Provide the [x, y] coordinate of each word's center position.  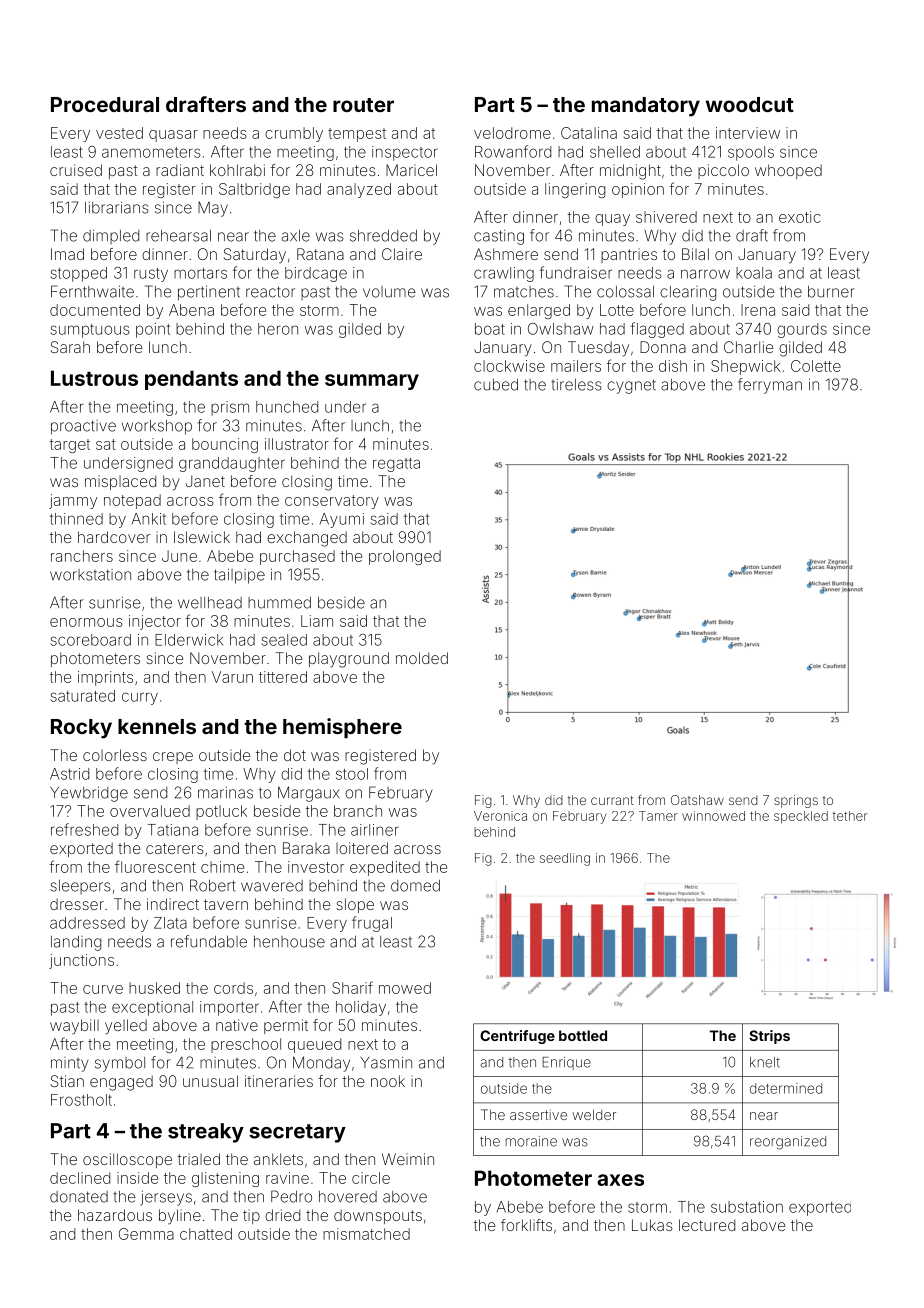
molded [422, 658]
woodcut [750, 104]
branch [358, 811]
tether [850, 816]
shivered [666, 217]
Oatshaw [697, 800]
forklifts [526, 1225]
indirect [173, 904]
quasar [173, 136]
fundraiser [576, 272]
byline [180, 1216]
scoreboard [90, 640]
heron [278, 329]
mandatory [646, 107]
